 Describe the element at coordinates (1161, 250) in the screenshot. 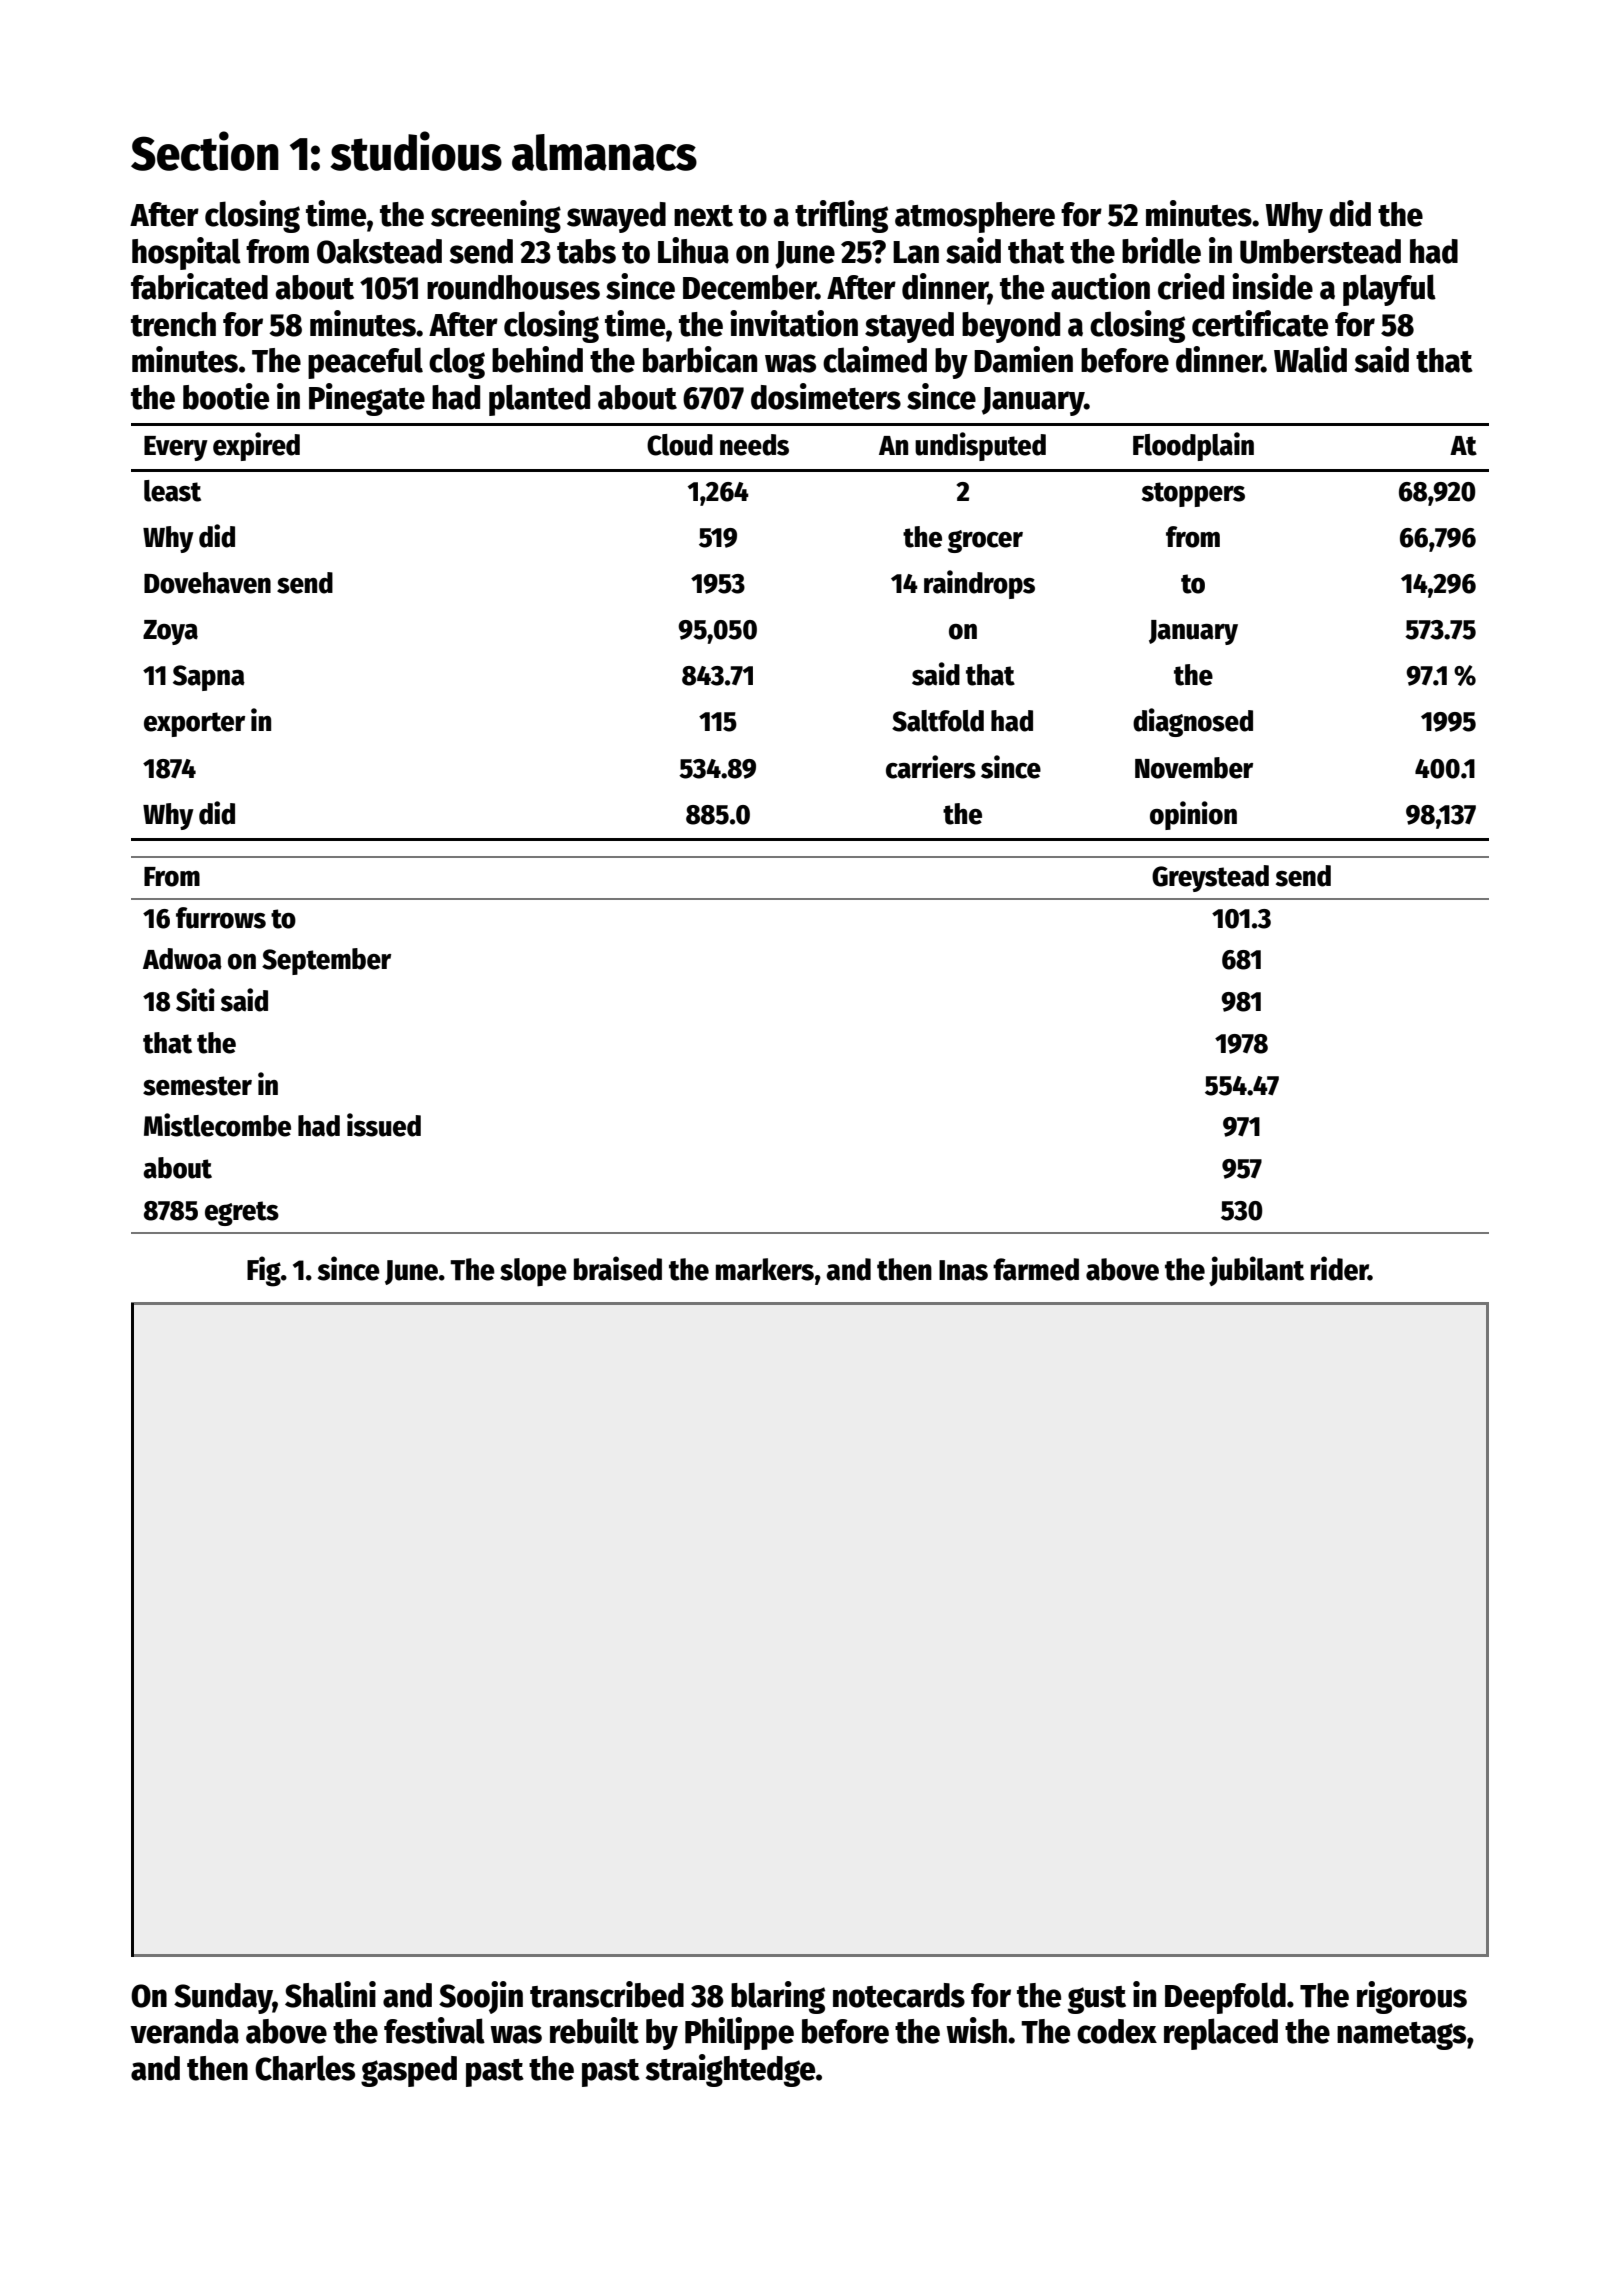

I see `bridle` at that location.
